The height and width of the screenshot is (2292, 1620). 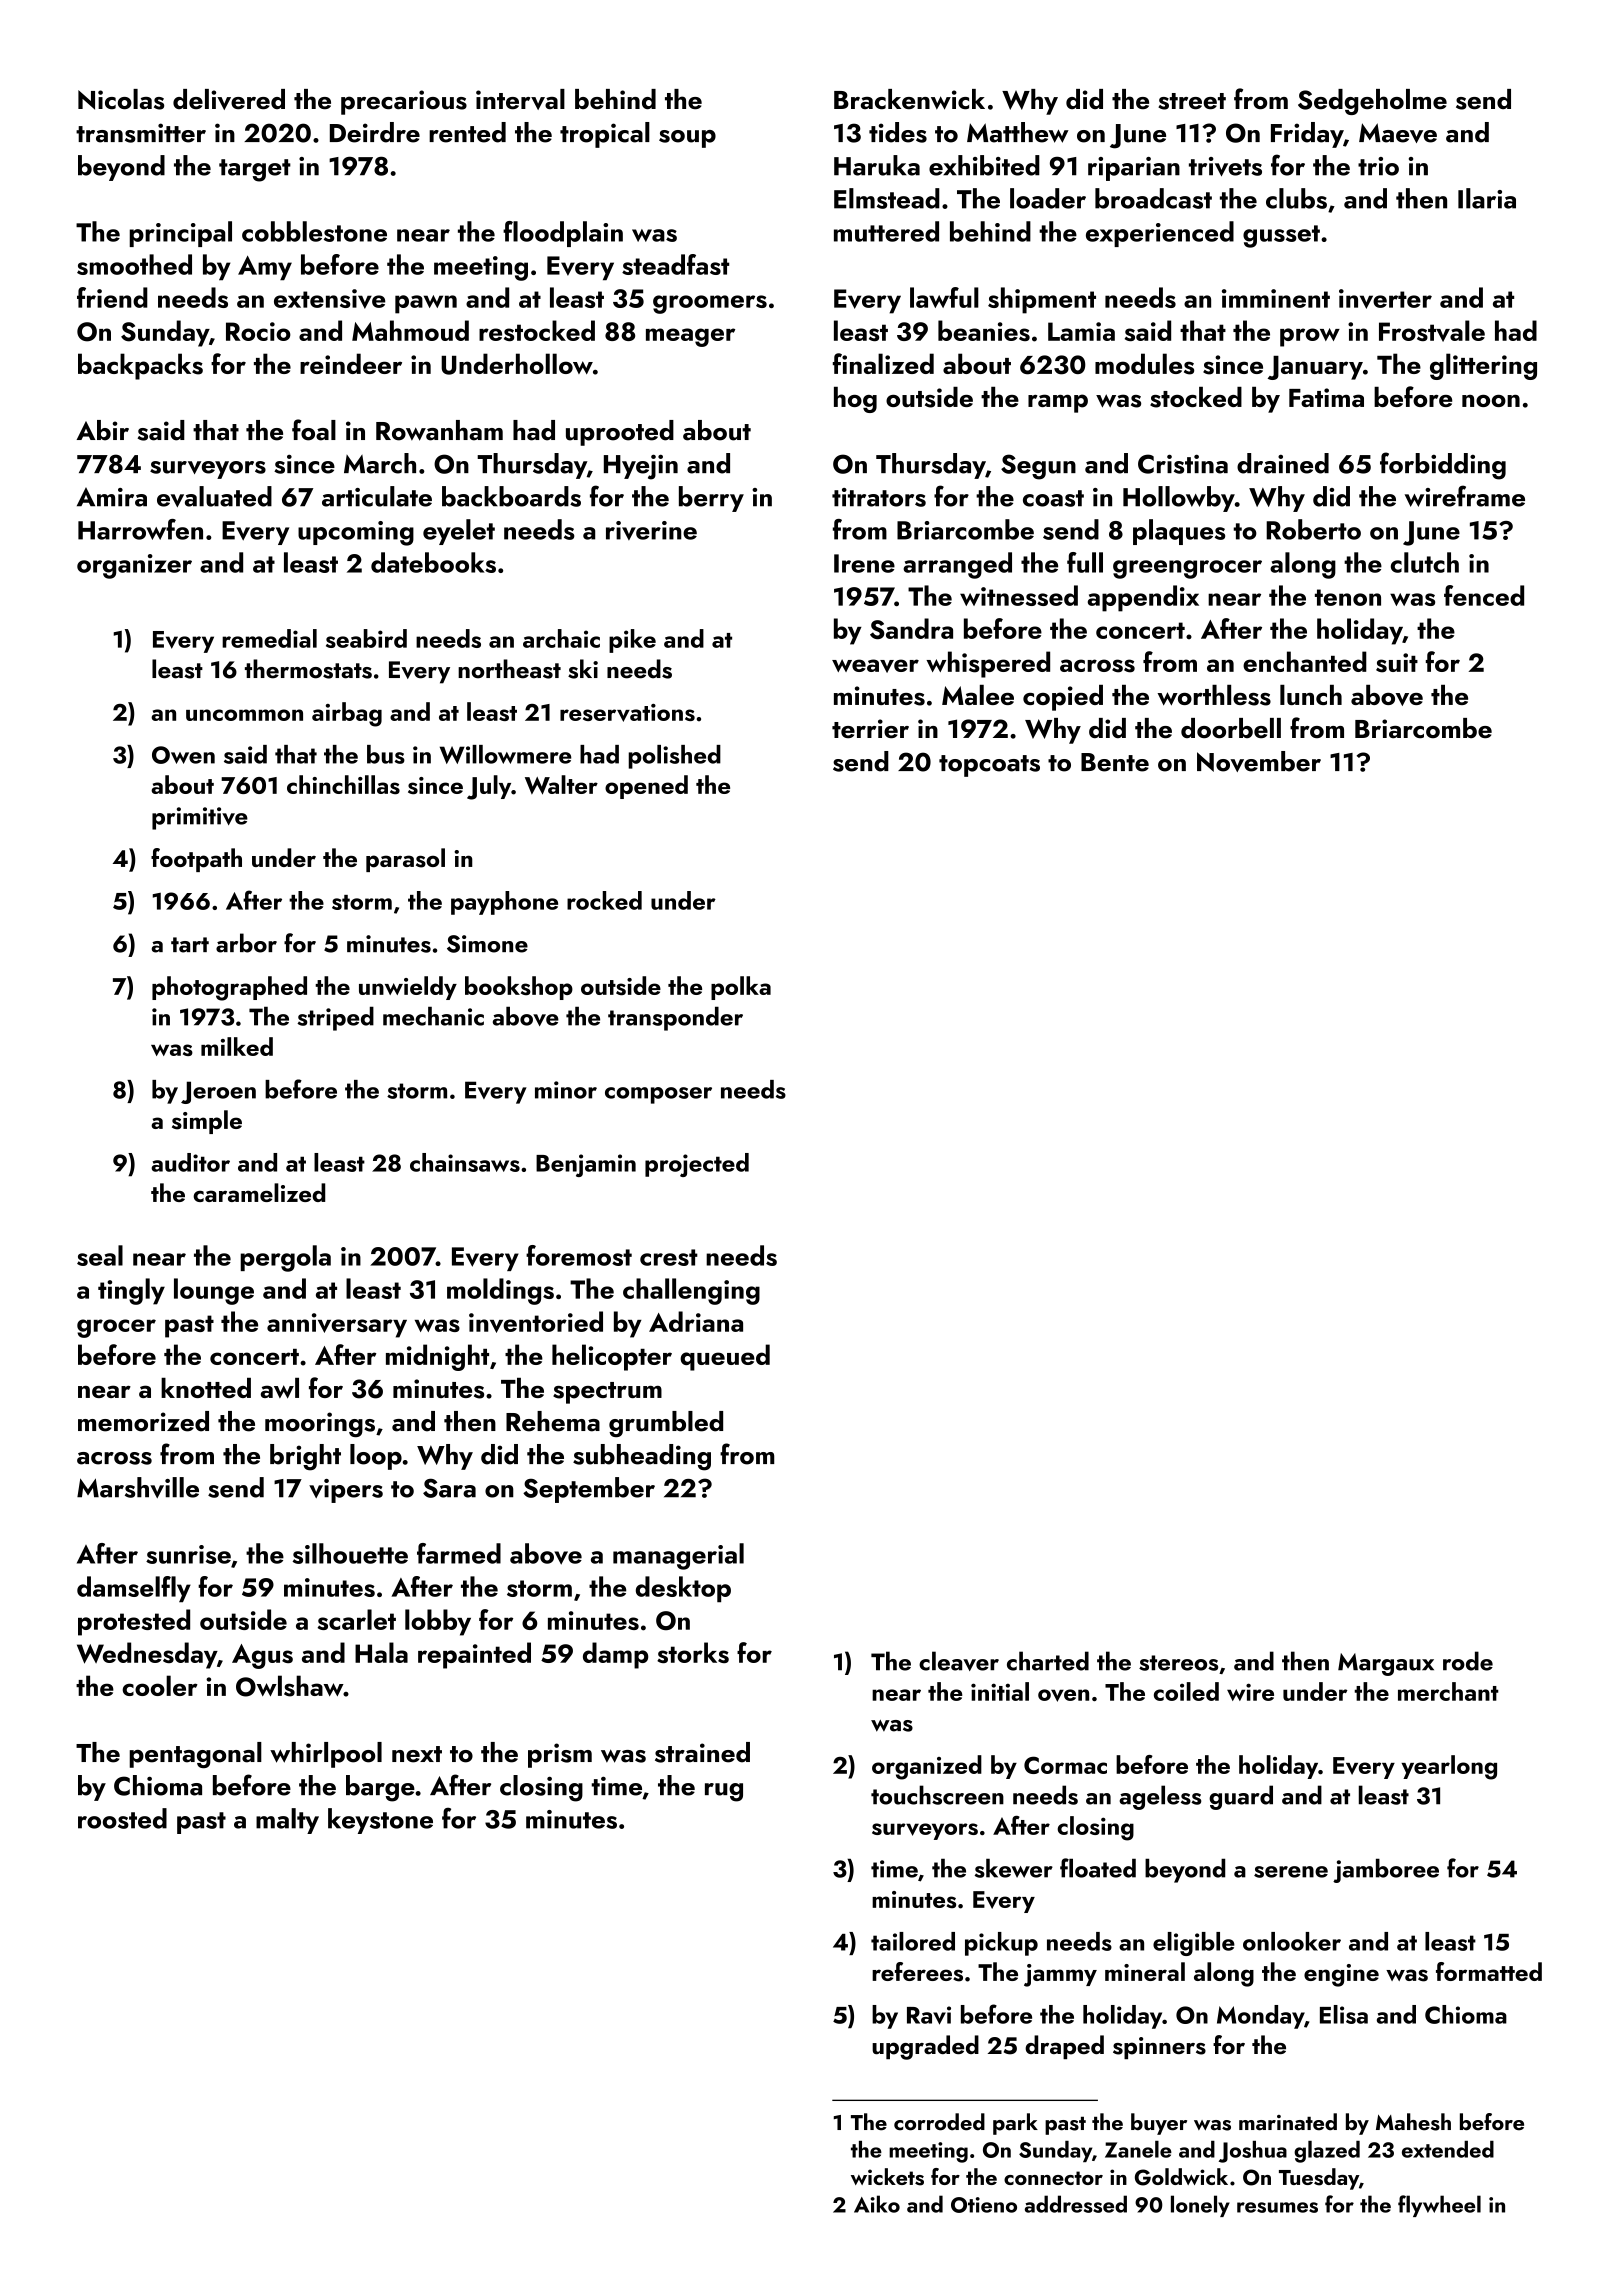 What do you see at coordinates (112, 297) in the screenshot?
I see `friend` at bounding box center [112, 297].
